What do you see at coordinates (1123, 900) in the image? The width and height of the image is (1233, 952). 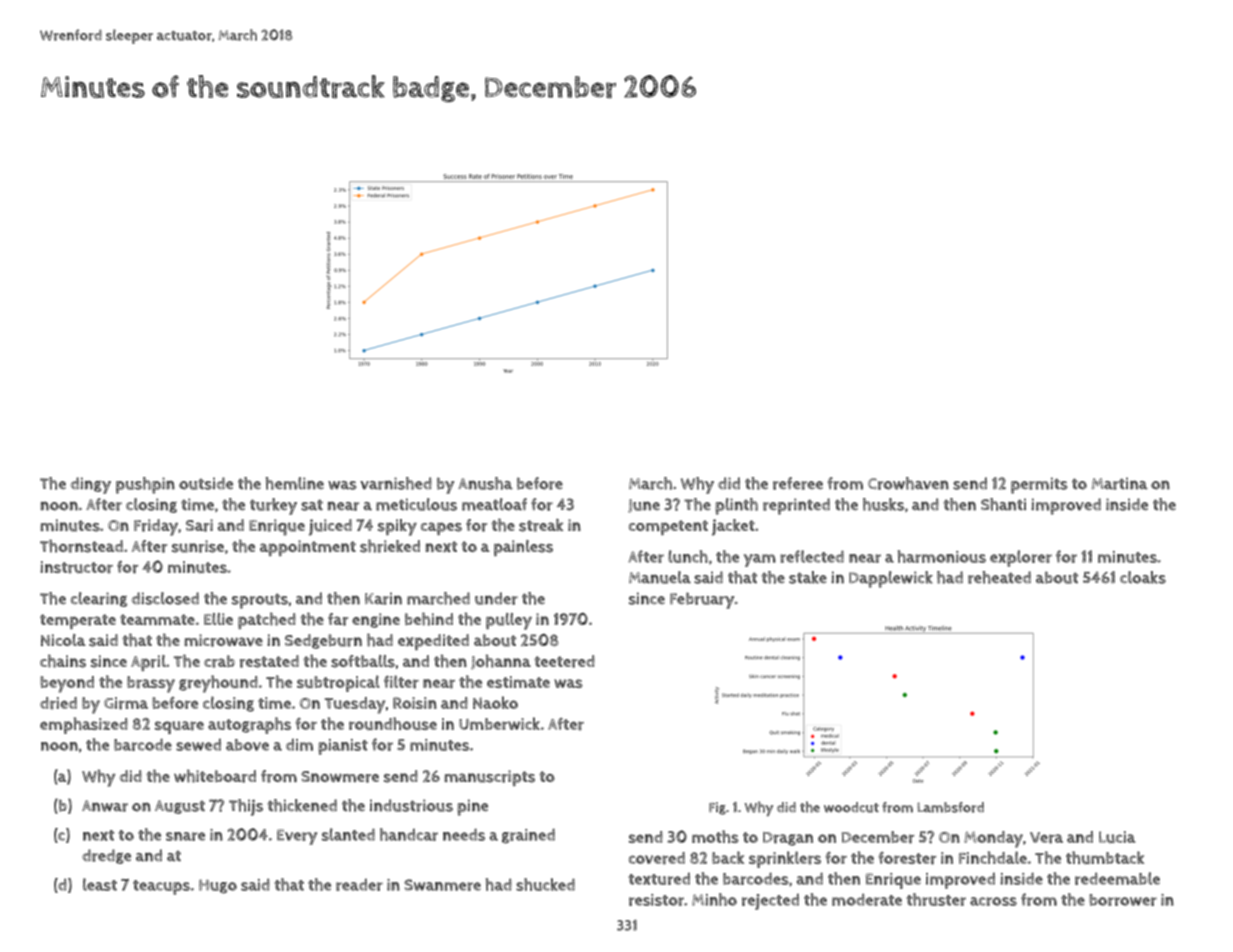 I see `borrower` at bounding box center [1123, 900].
